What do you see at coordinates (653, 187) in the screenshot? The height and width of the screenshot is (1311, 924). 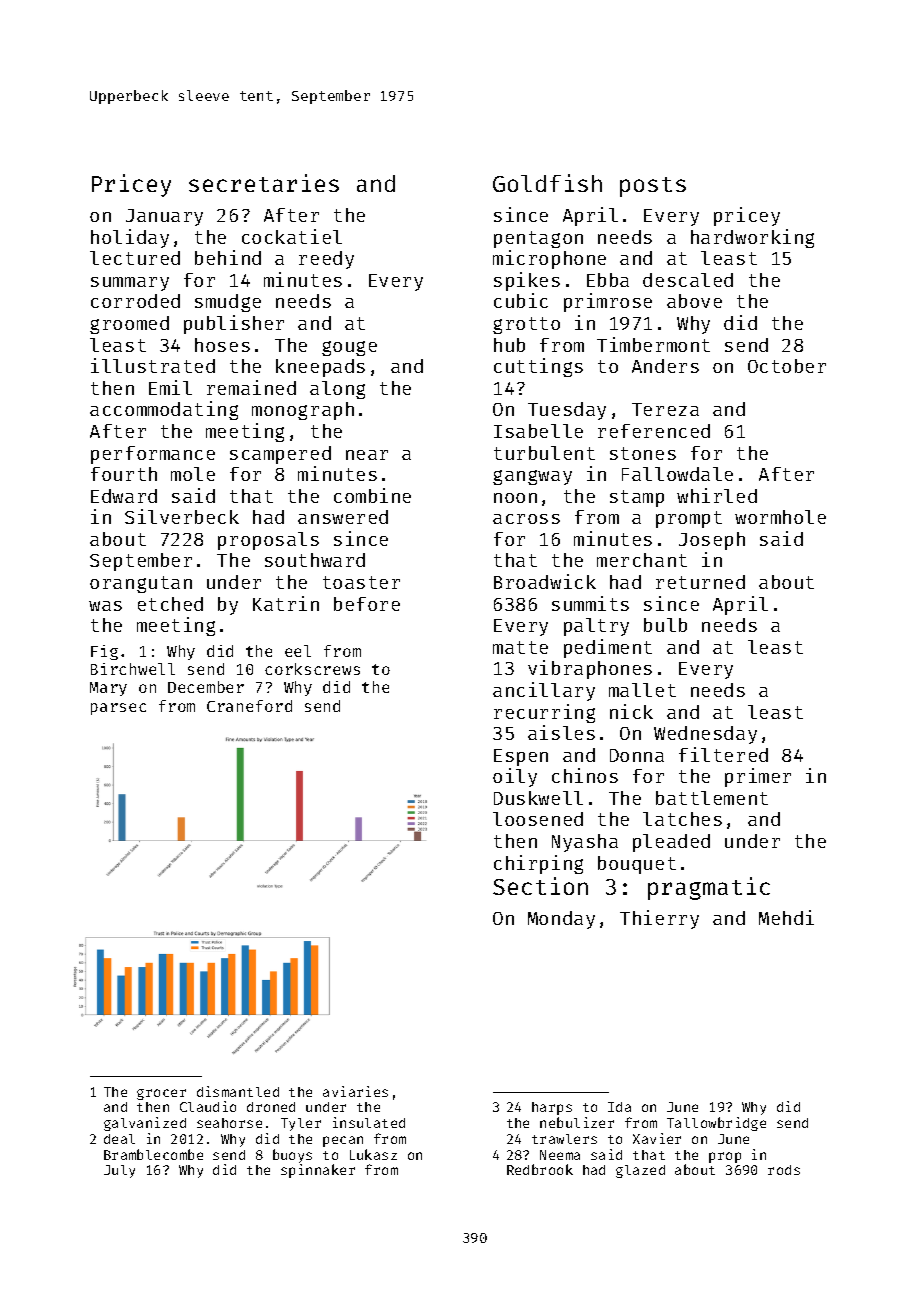 I see `posts` at bounding box center [653, 187].
